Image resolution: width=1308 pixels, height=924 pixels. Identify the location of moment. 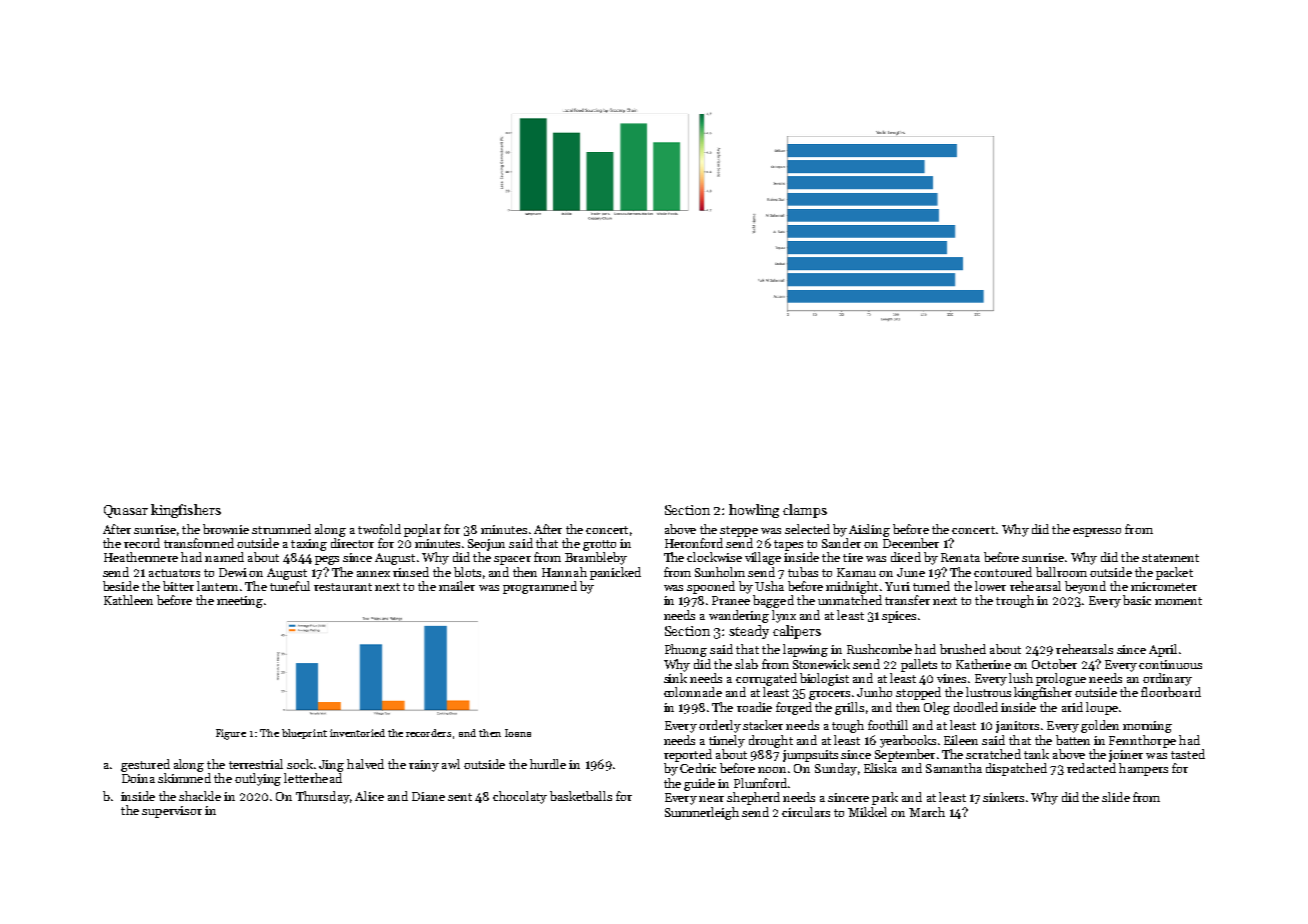
(1178, 601).
